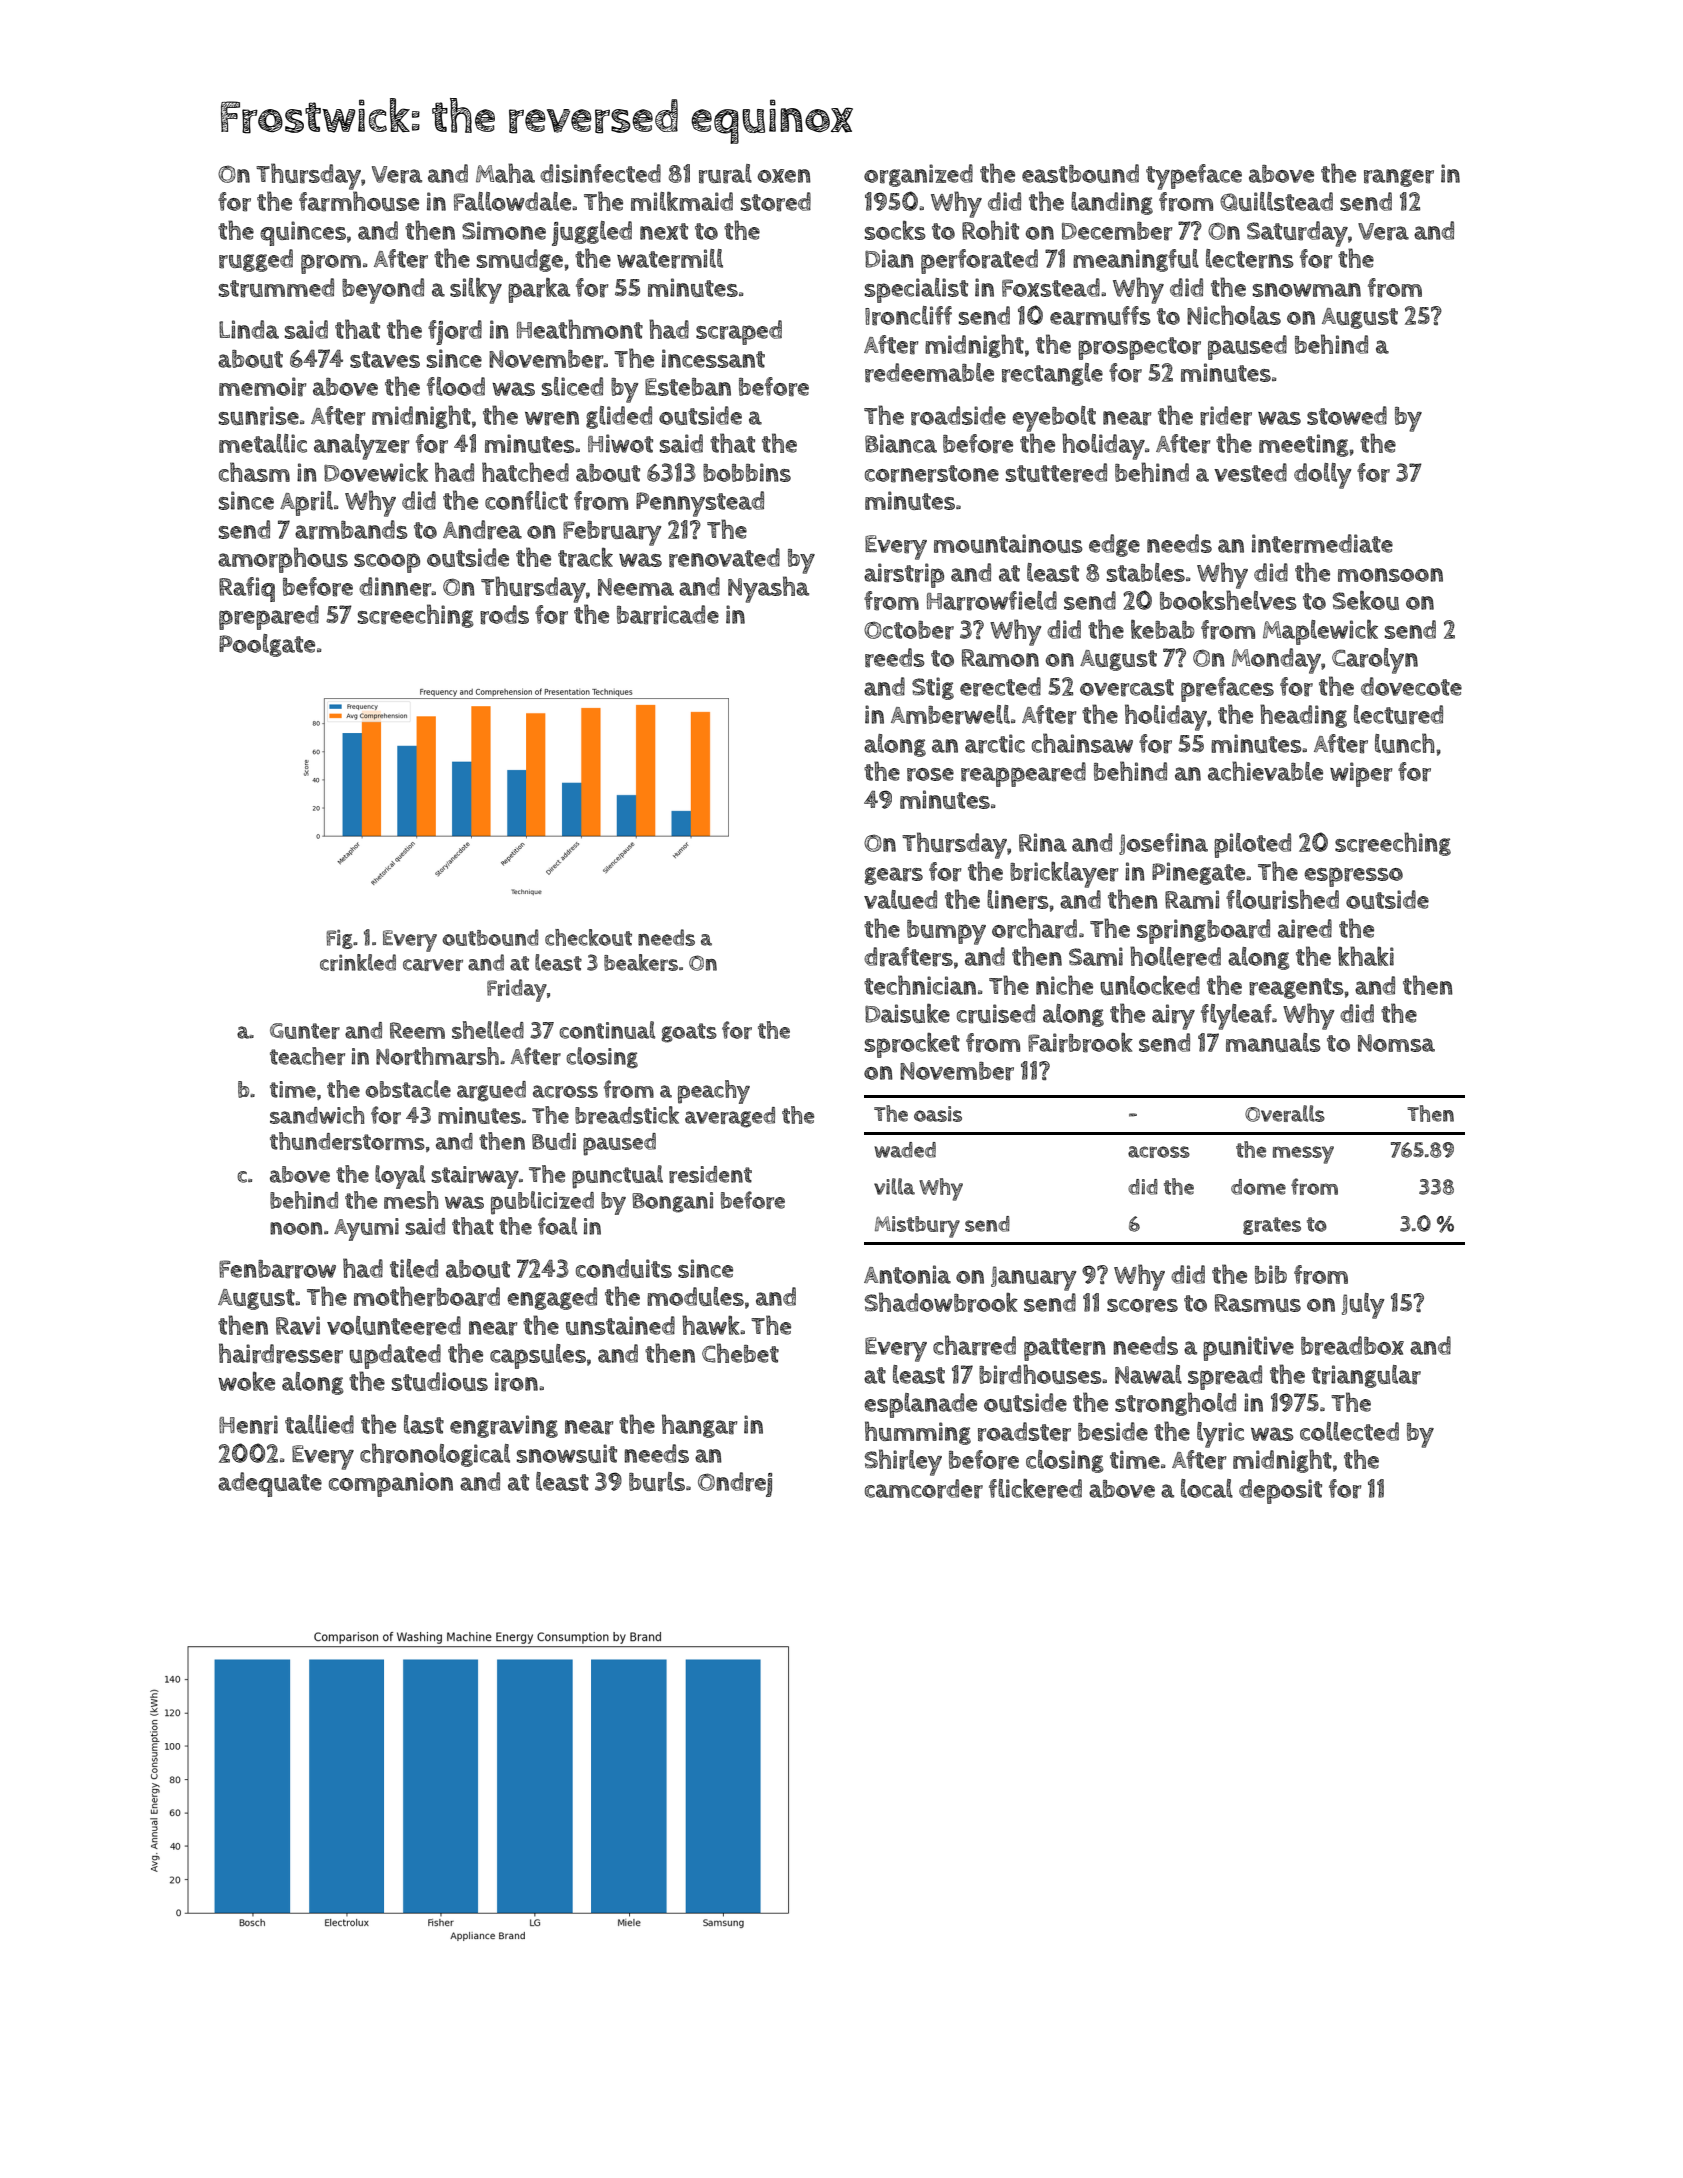 This document has height=2178, width=1683. Describe the element at coordinates (267, 645) in the document. I see `Poolgate` at that location.
